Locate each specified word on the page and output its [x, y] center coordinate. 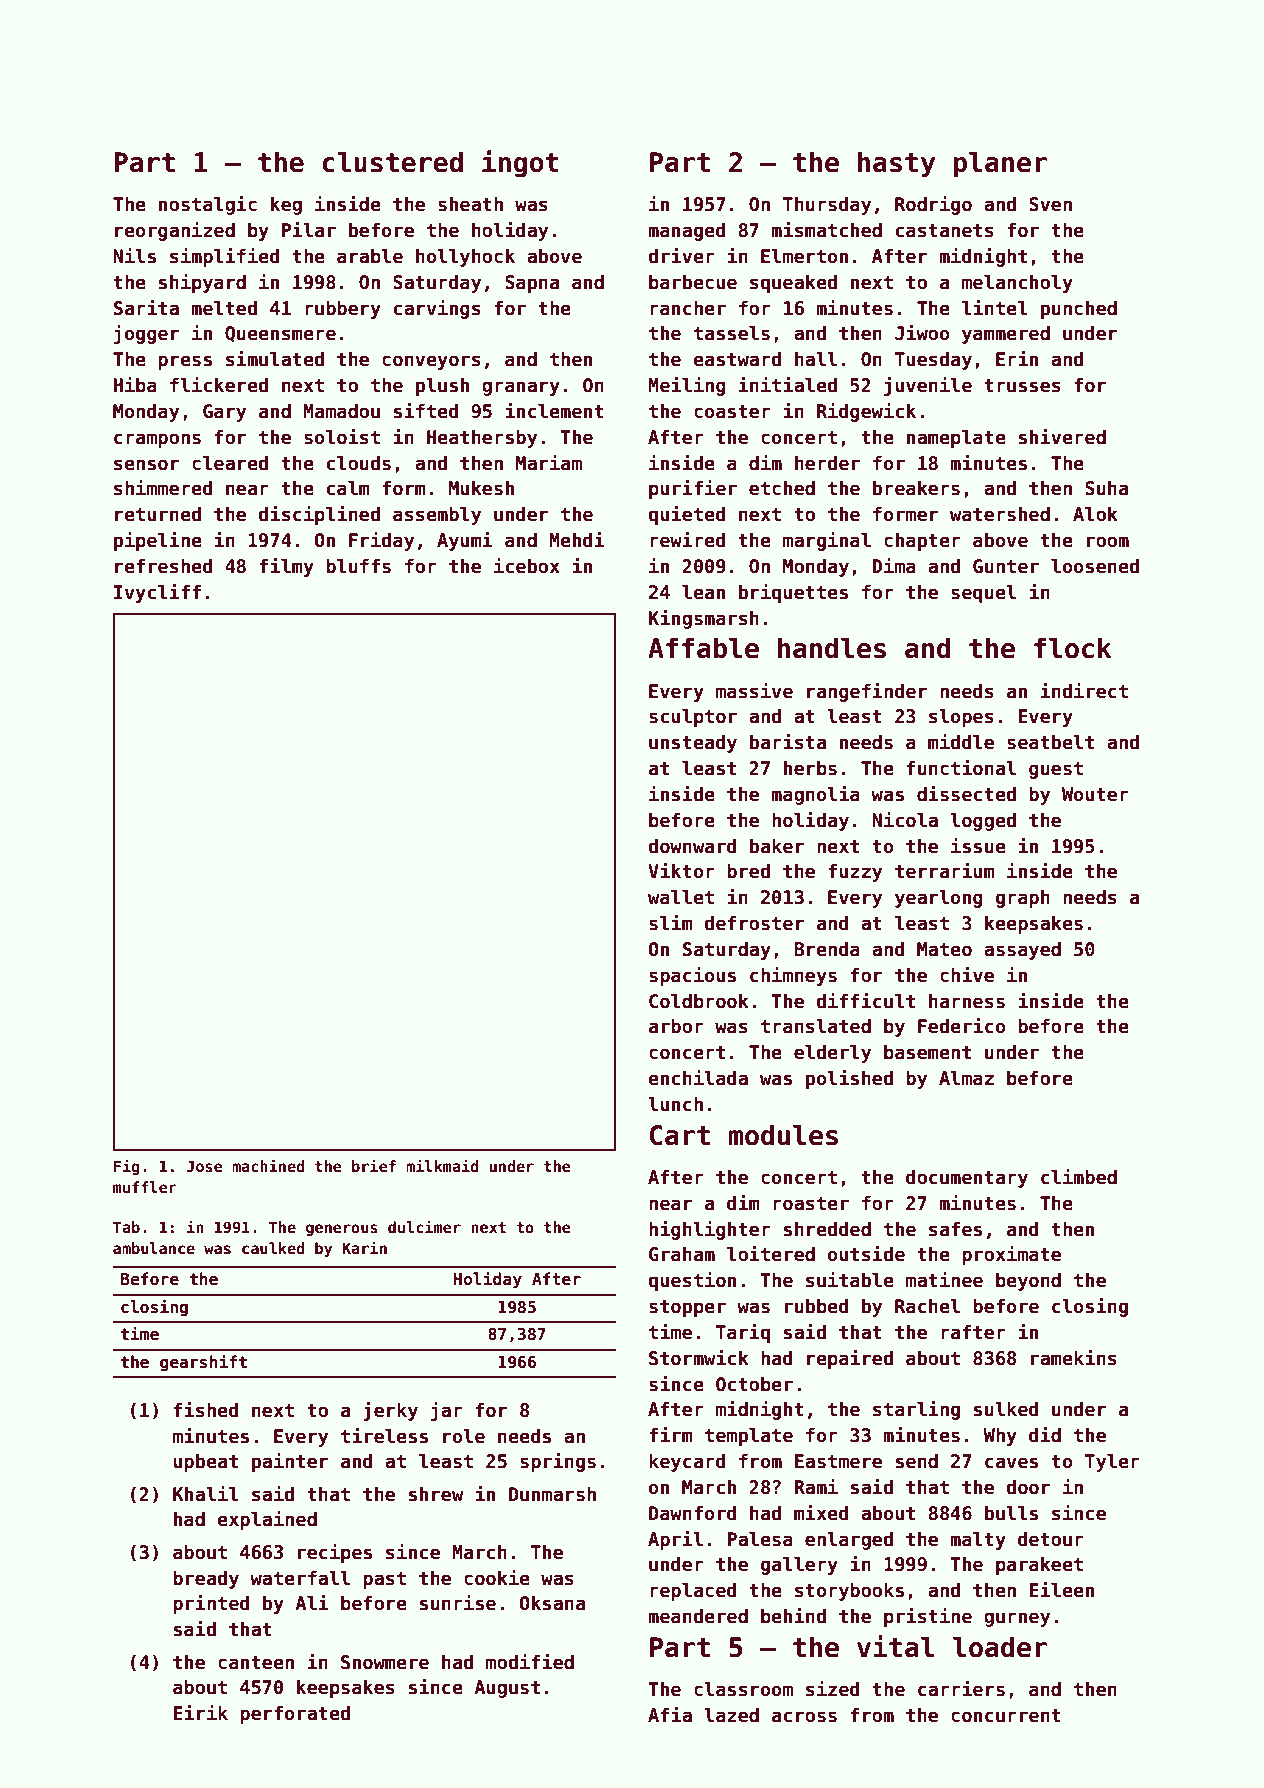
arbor [676, 1026]
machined [268, 1165]
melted [224, 308]
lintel [995, 308]
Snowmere [385, 1662]
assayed [1022, 950]
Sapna [532, 284]
